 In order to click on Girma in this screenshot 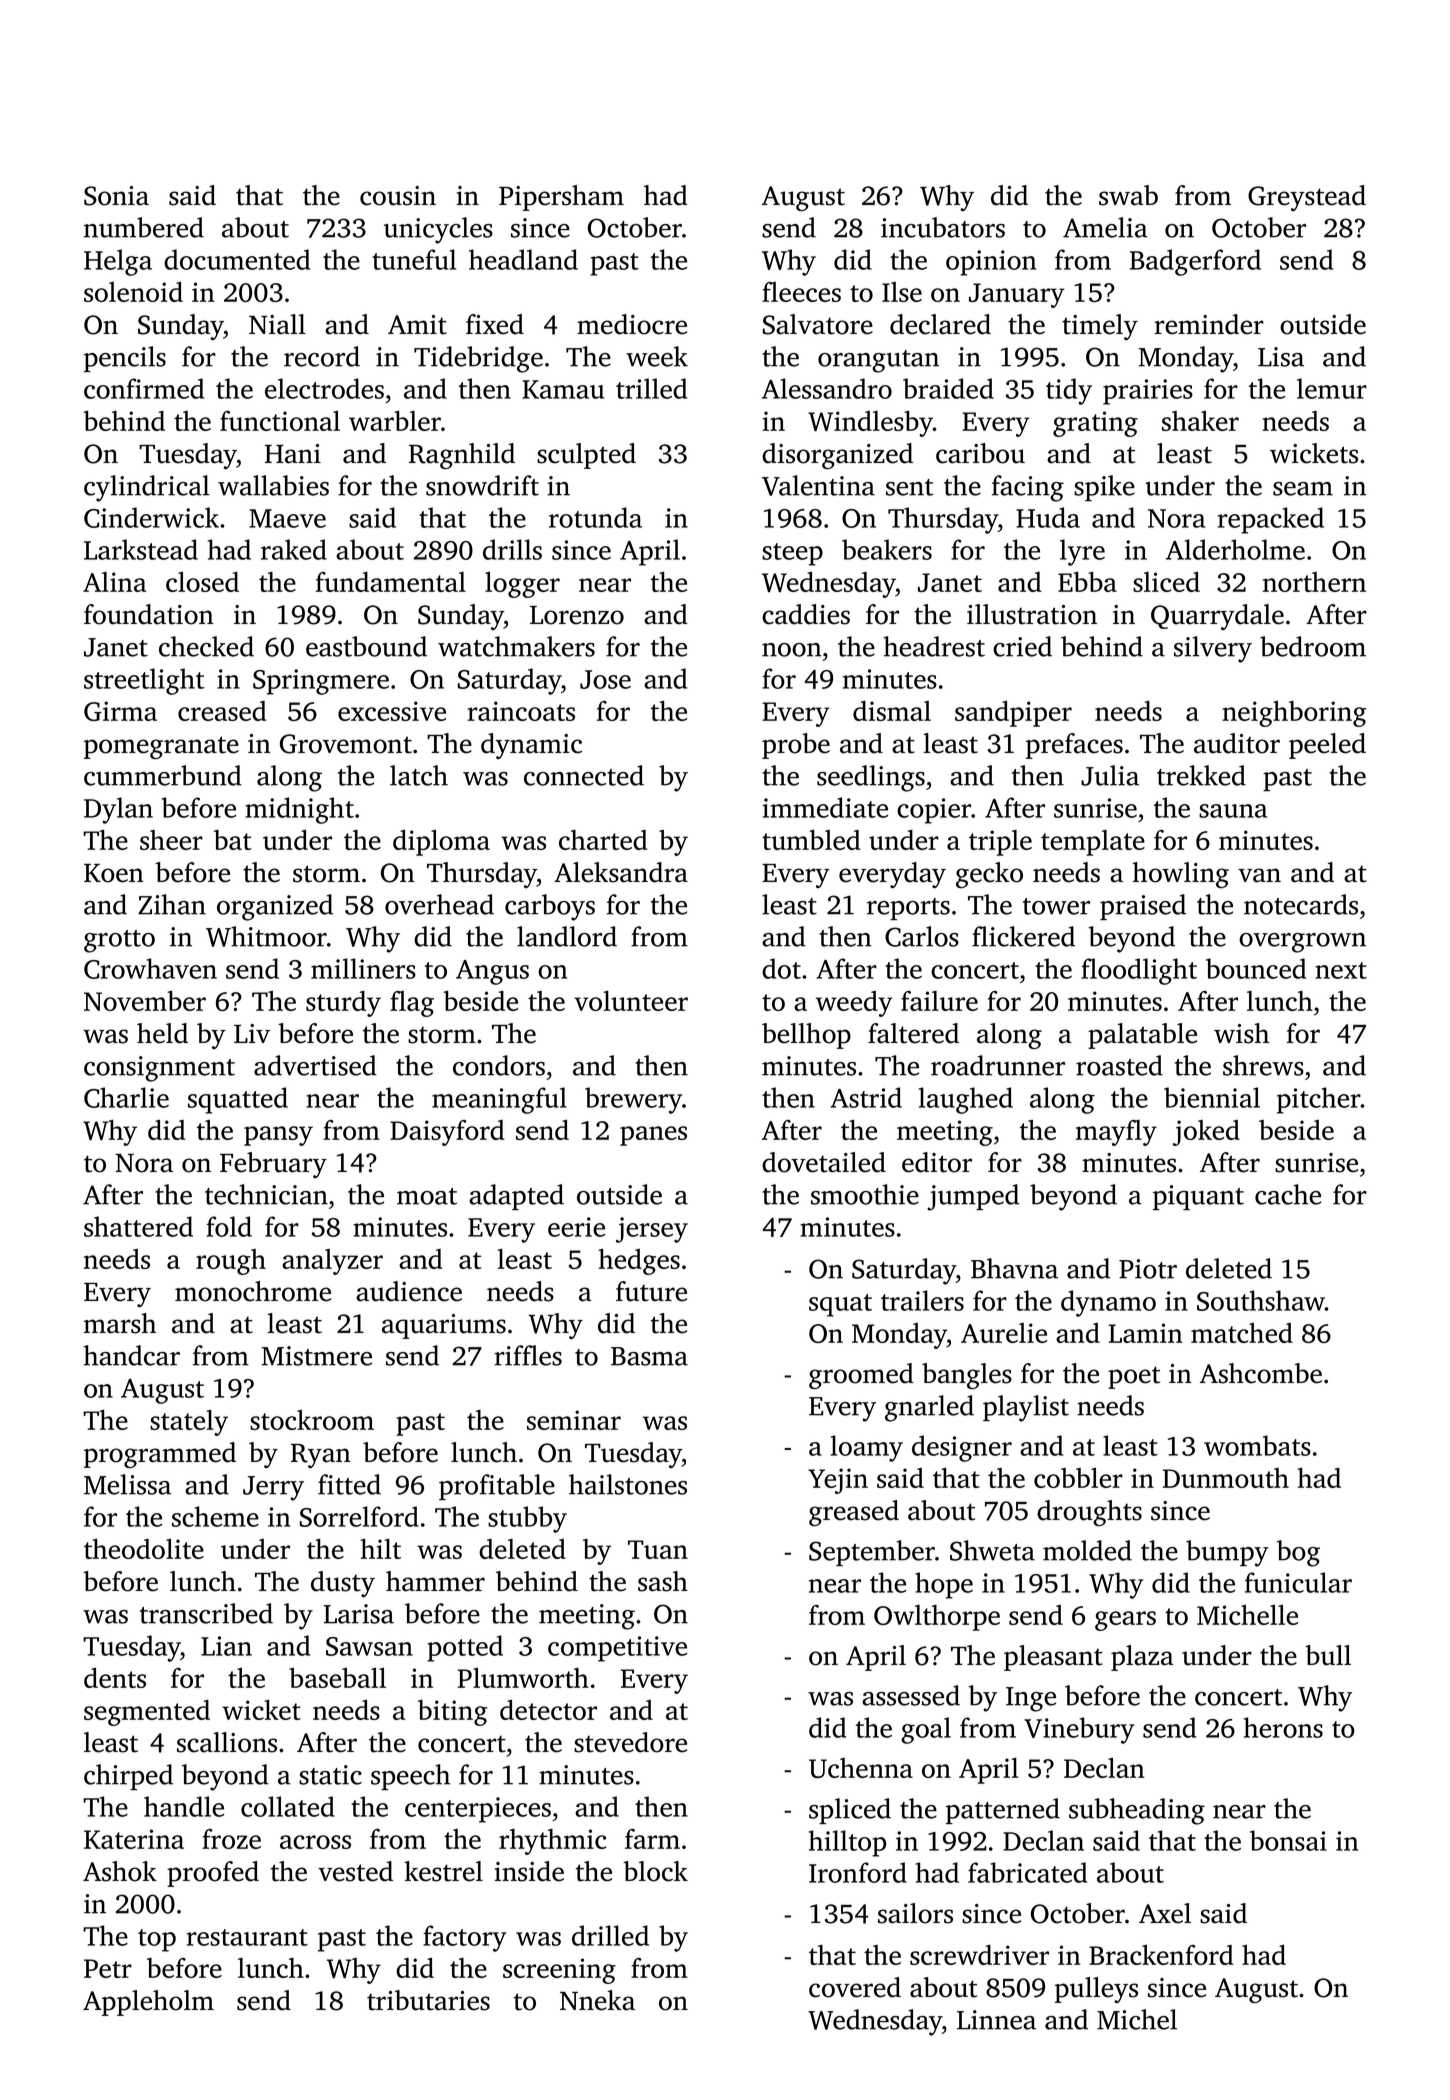, I will do `click(120, 711)`.
